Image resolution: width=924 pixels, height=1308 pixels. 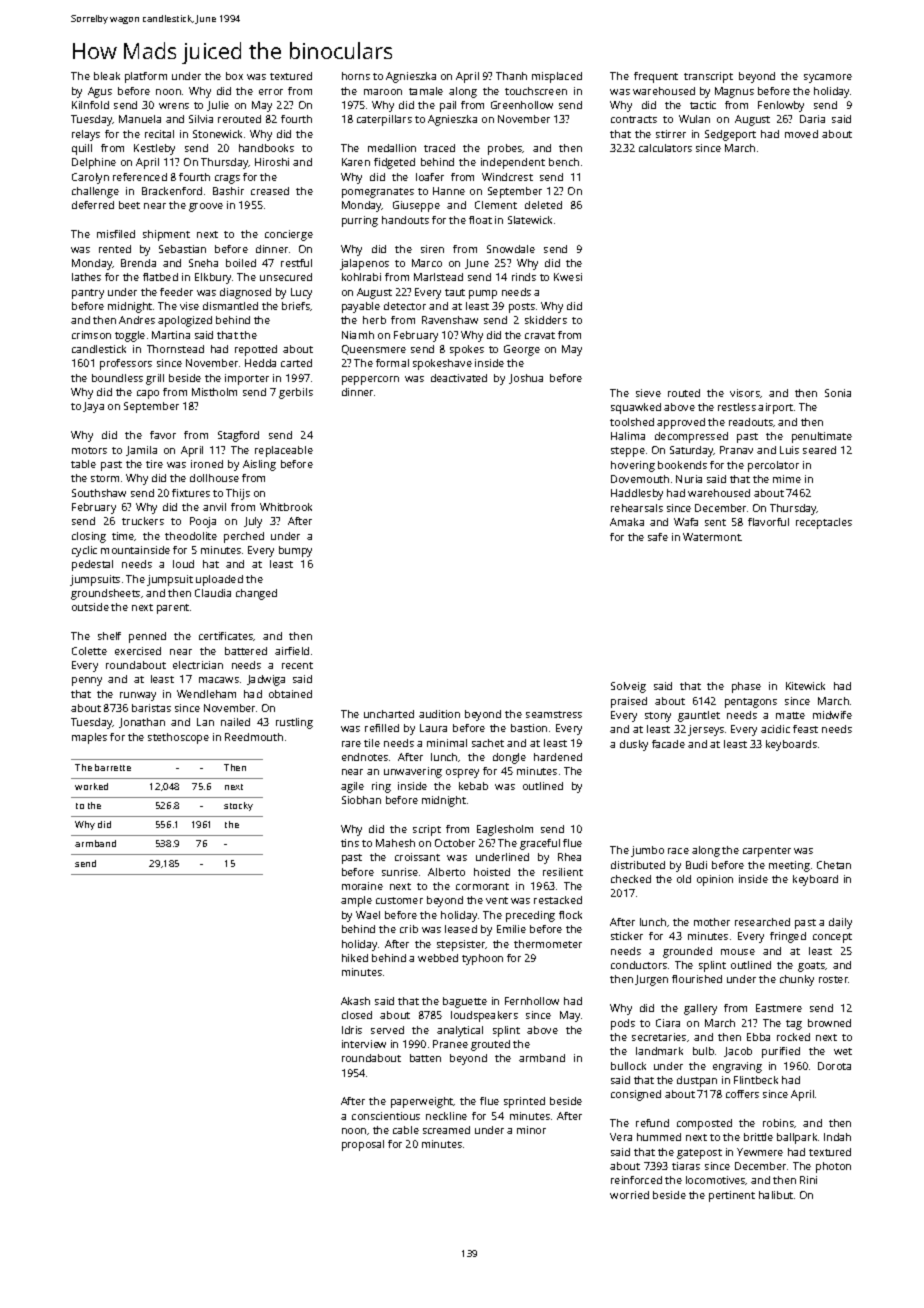 I want to click on deferred, so click(x=93, y=205).
